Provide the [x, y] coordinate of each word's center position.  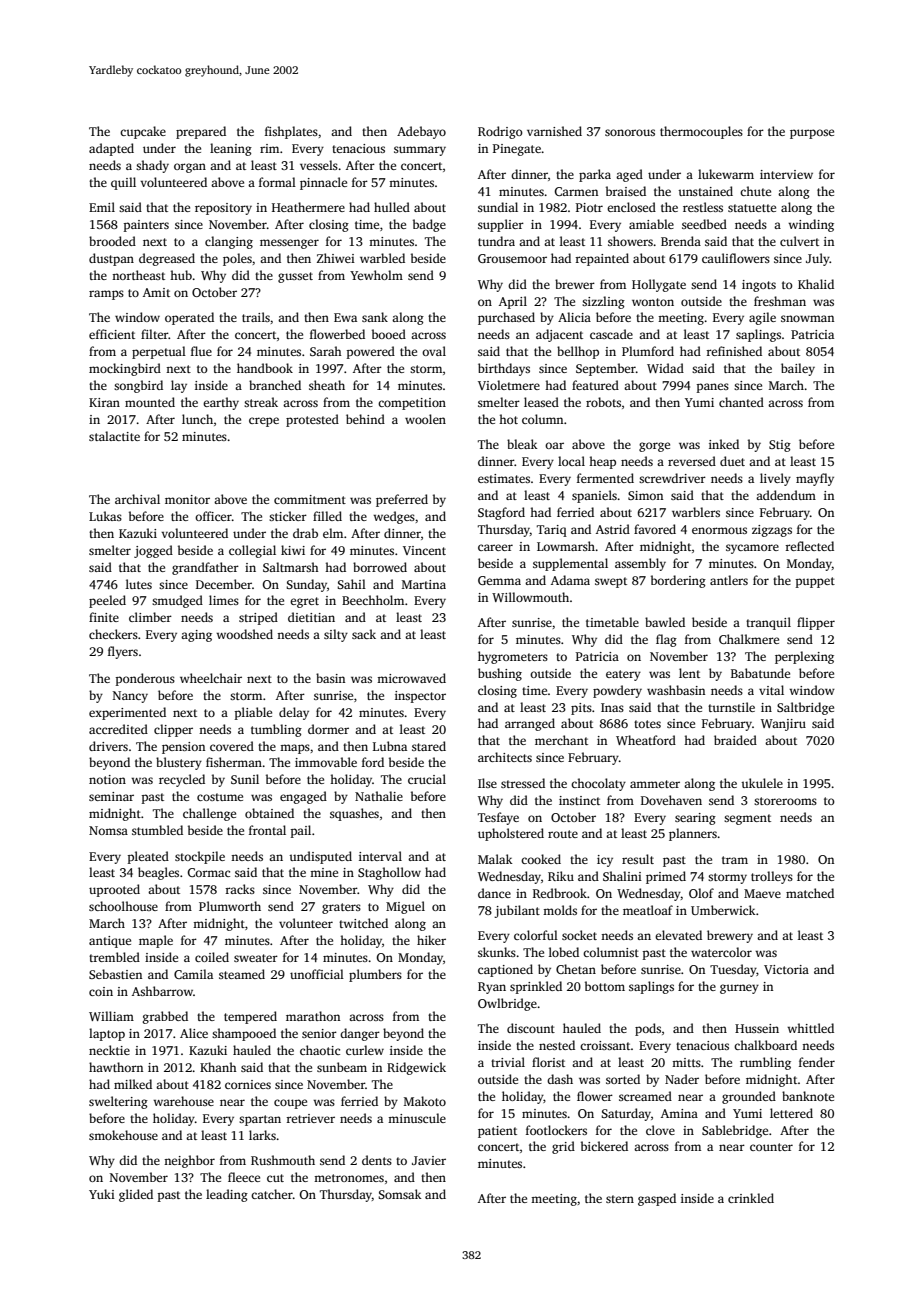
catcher [272, 1194]
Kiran [104, 402]
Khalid [816, 284]
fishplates [291, 132]
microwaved [411, 678]
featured [595, 385]
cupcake [143, 132]
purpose [812, 134]
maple [156, 941]
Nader [682, 1079]
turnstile [731, 707]
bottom [605, 986]
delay [294, 713]
